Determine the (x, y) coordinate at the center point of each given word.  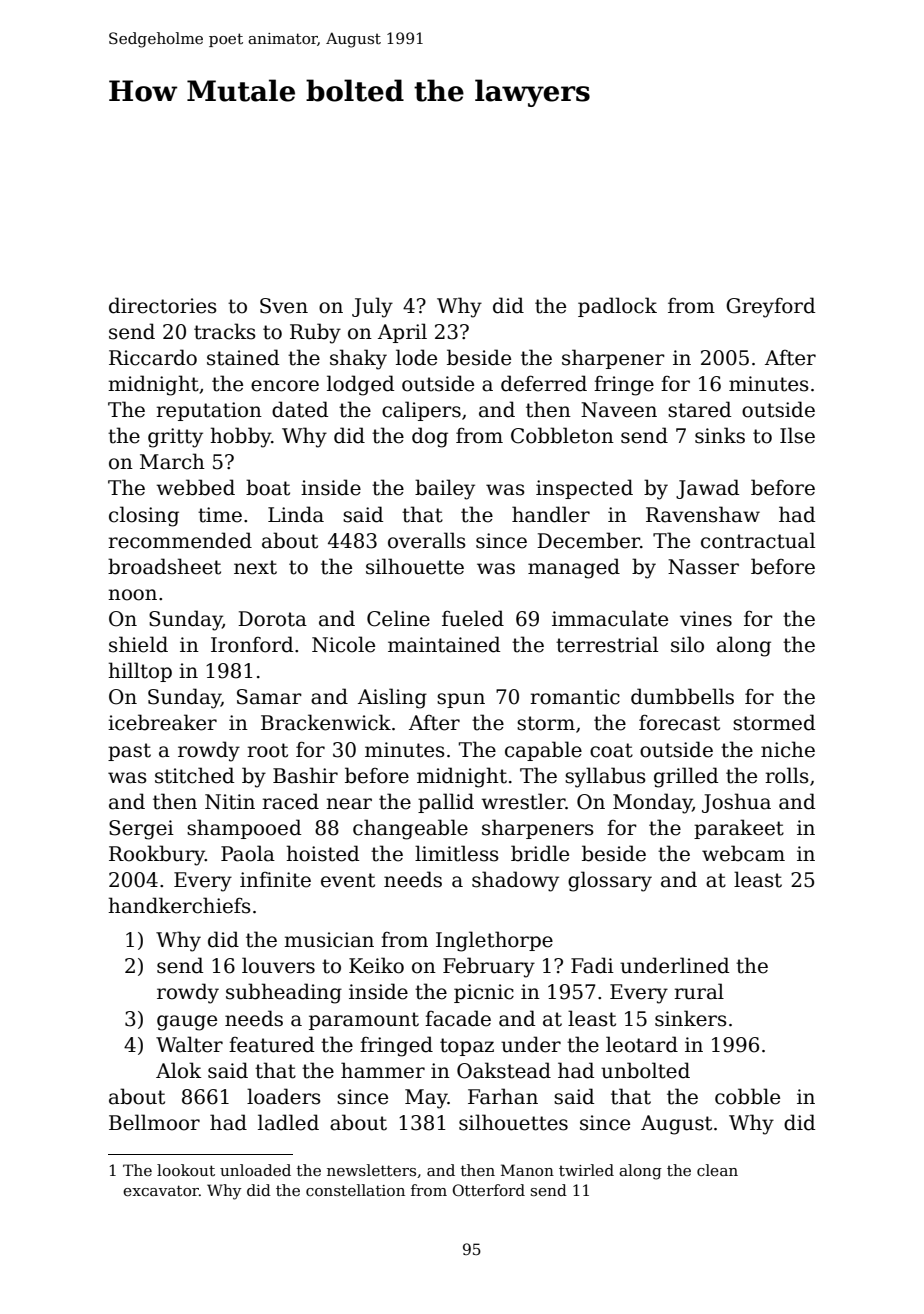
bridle (540, 853)
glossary (610, 881)
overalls (427, 540)
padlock (617, 307)
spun (461, 700)
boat (268, 487)
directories (163, 305)
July (372, 307)
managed (574, 568)
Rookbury (157, 855)
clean (717, 1170)
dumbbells (682, 696)
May (426, 1099)
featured (271, 1044)
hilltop (140, 672)
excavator (161, 1190)
